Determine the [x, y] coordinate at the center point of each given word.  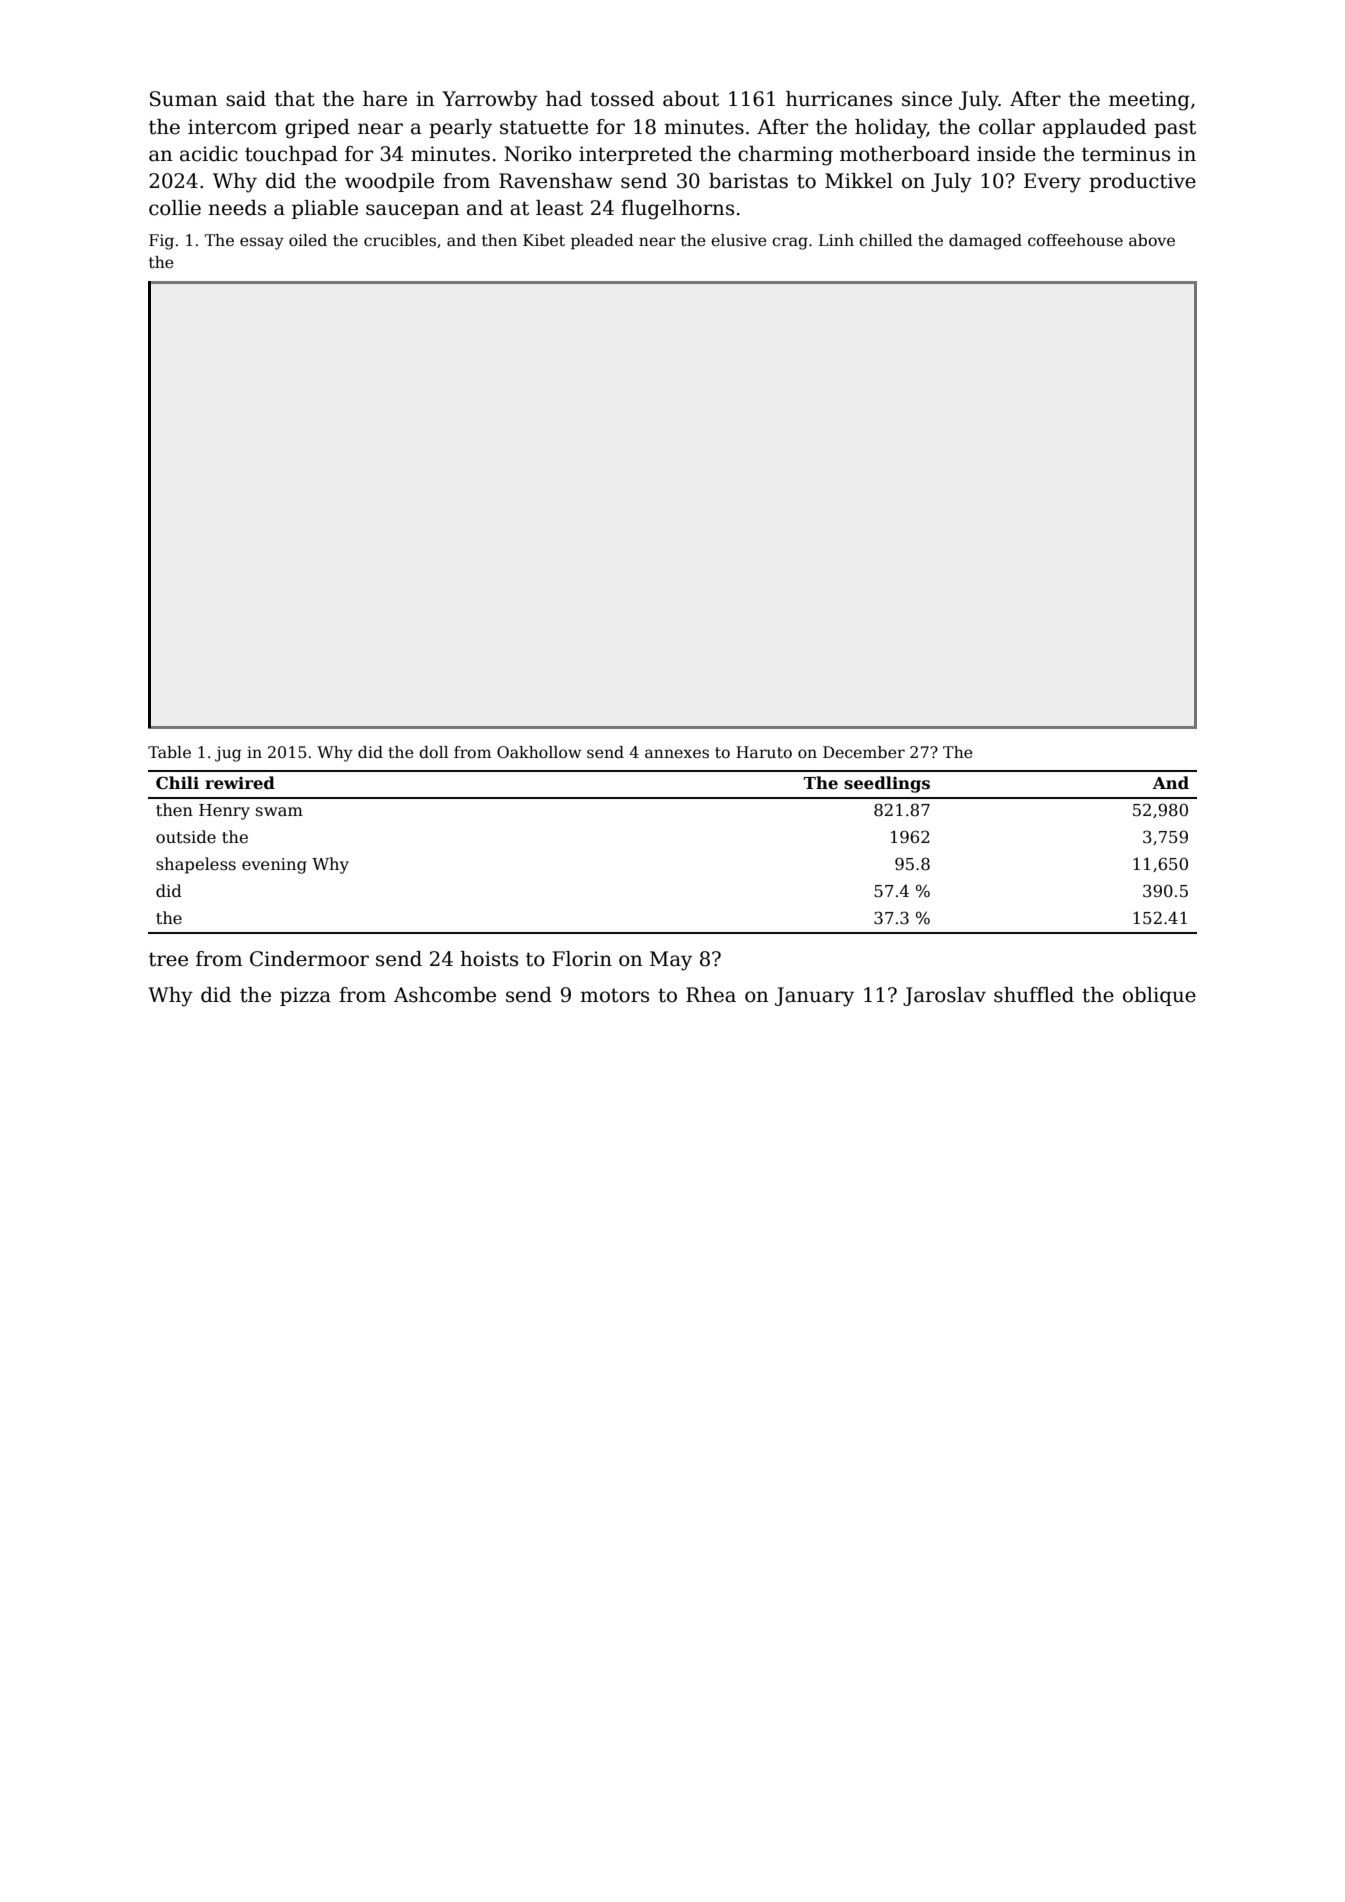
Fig [161, 242]
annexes [677, 753]
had [564, 99]
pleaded [602, 242]
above [1152, 240]
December [864, 752]
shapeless [196, 865]
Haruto [764, 752]
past [1175, 129]
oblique [1159, 996]
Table [169, 752]
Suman [184, 99]
